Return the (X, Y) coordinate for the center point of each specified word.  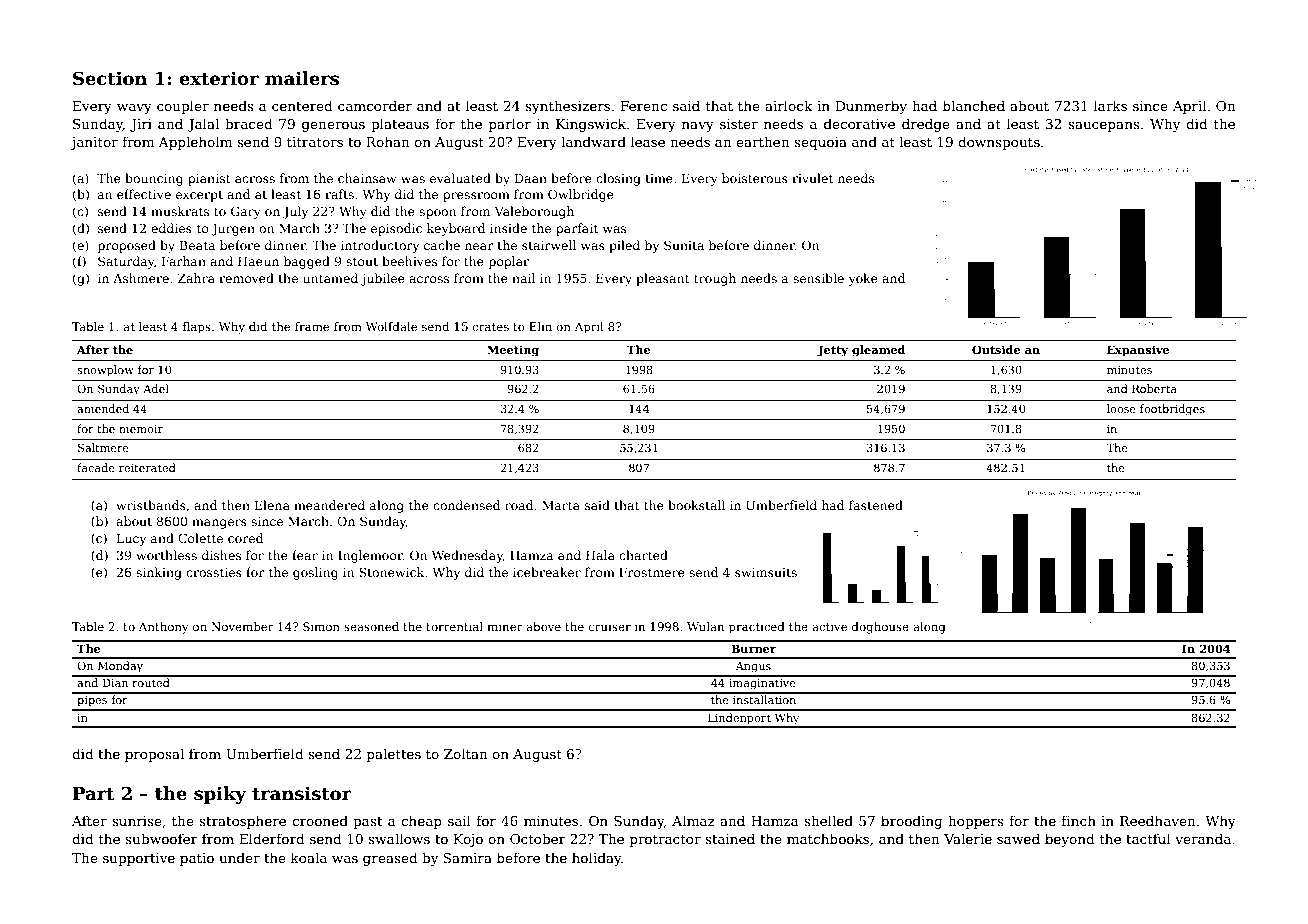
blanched (974, 105)
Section (110, 78)
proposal (154, 755)
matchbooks (828, 838)
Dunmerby (871, 107)
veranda (1203, 838)
